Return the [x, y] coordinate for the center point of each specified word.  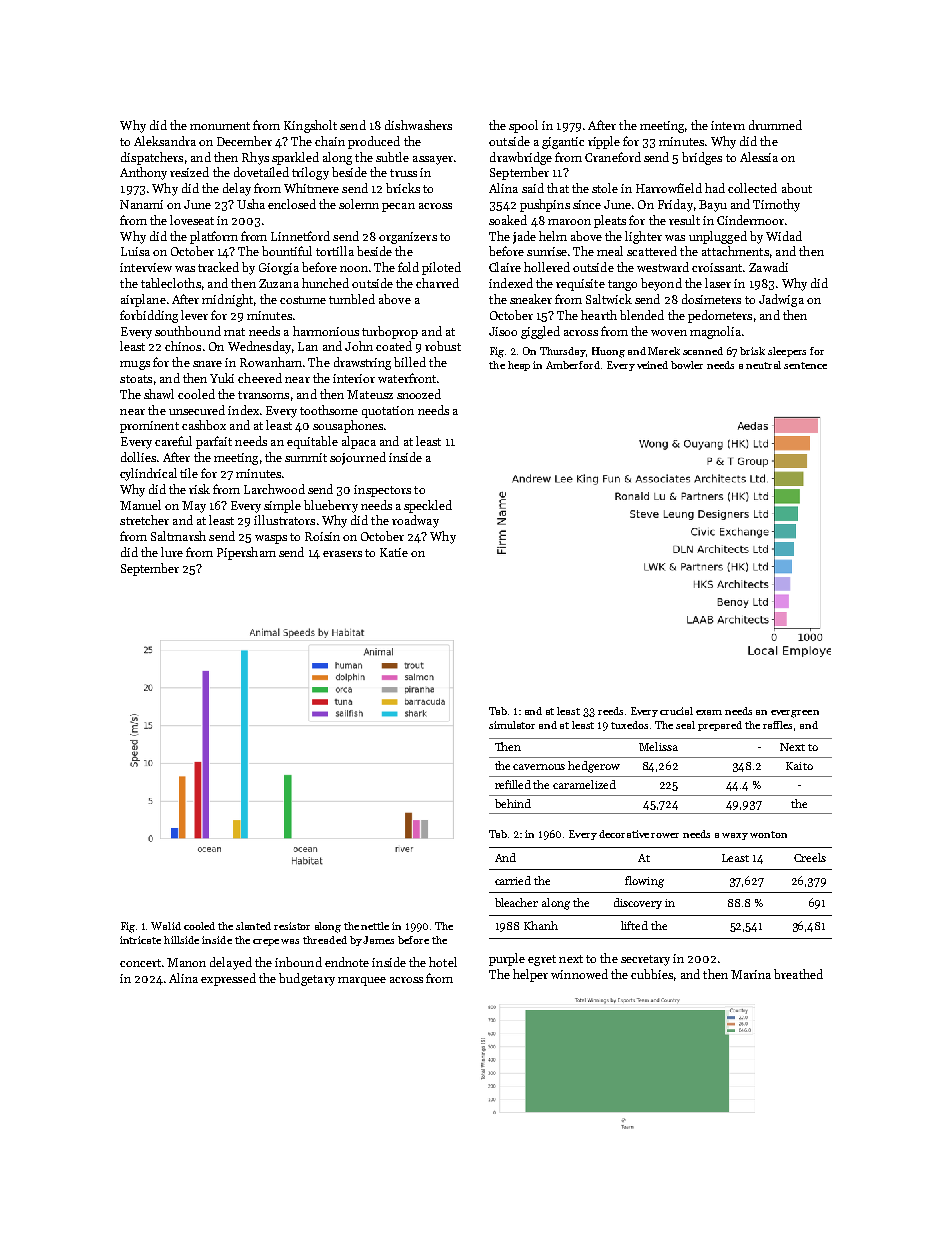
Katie [394, 552]
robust [443, 346]
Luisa [135, 251]
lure [172, 552]
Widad [784, 236]
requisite [580, 285]
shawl [159, 394]
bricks [403, 188]
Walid [166, 926]
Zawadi [768, 267]
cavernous [539, 767]
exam [709, 712]
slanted [253, 926]
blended [642, 315]
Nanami [141, 204]
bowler [687, 365]
